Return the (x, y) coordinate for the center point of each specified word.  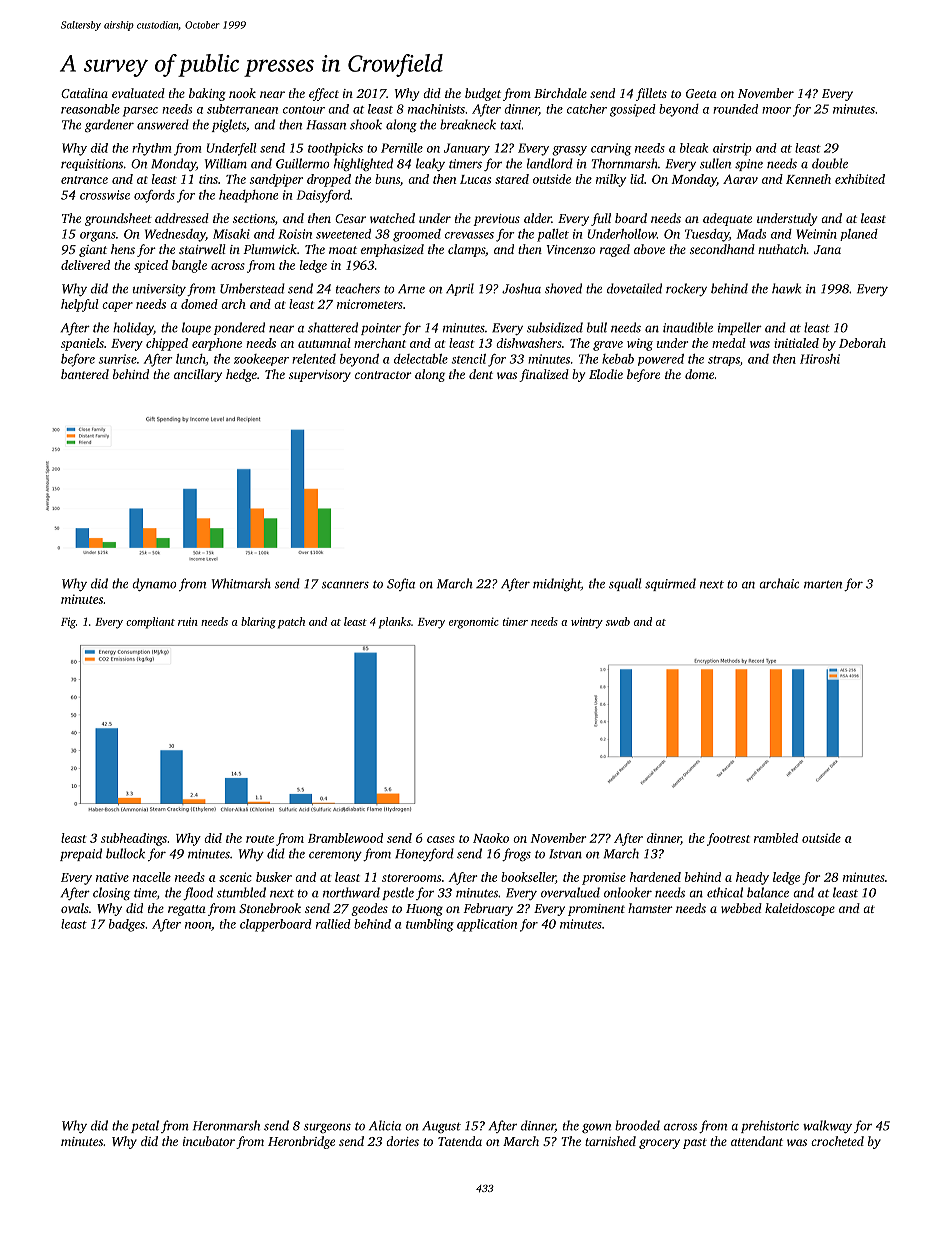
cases (441, 839)
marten (823, 584)
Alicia (385, 1125)
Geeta (701, 93)
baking (207, 94)
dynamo (154, 584)
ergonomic (474, 623)
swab (618, 621)
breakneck (468, 124)
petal (145, 1126)
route (260, 839)
